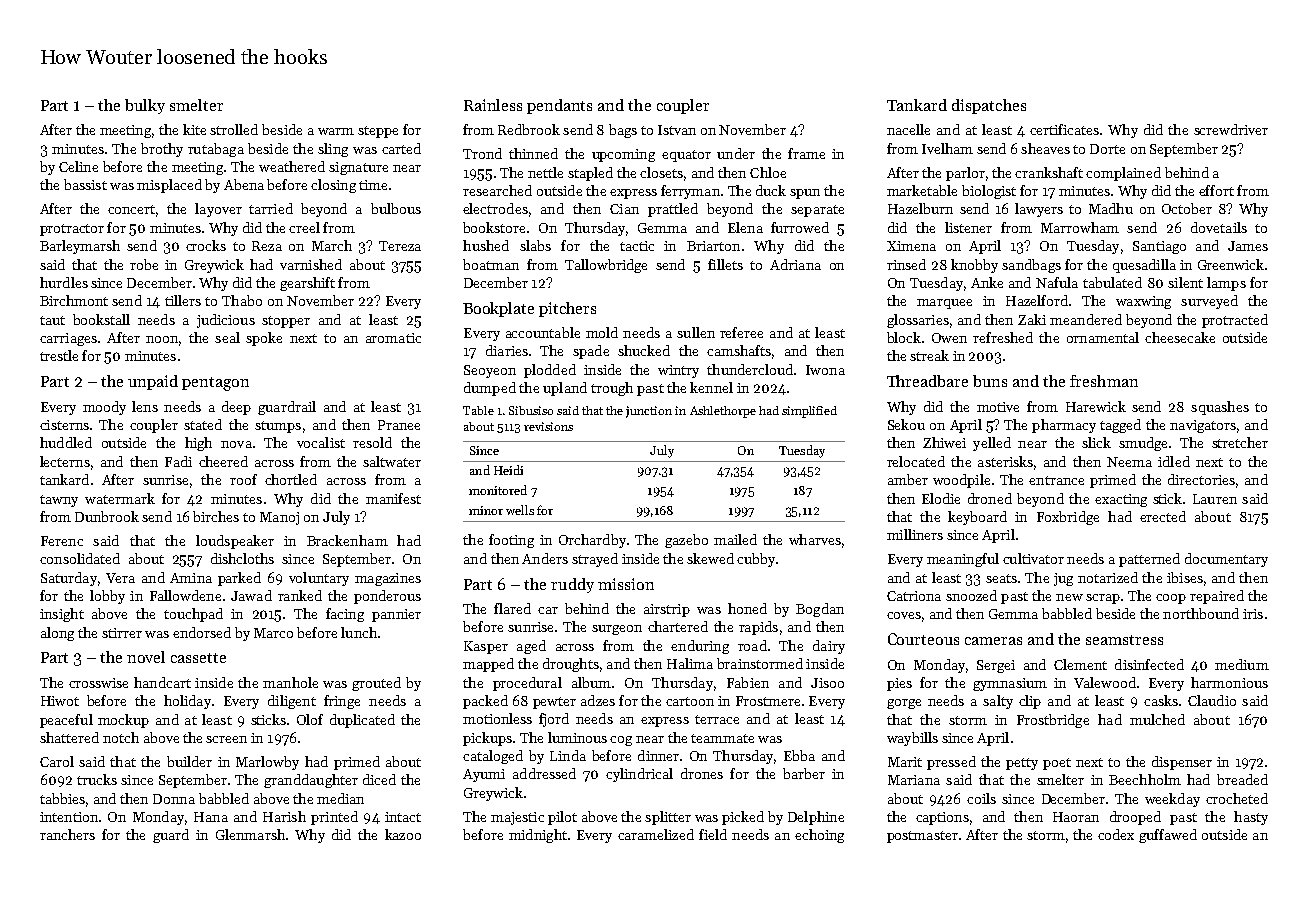 The height and width of the document is (924, 1308). Describe the element at coordinates (989, 106) in the document. I see `dispatches` at that location.
